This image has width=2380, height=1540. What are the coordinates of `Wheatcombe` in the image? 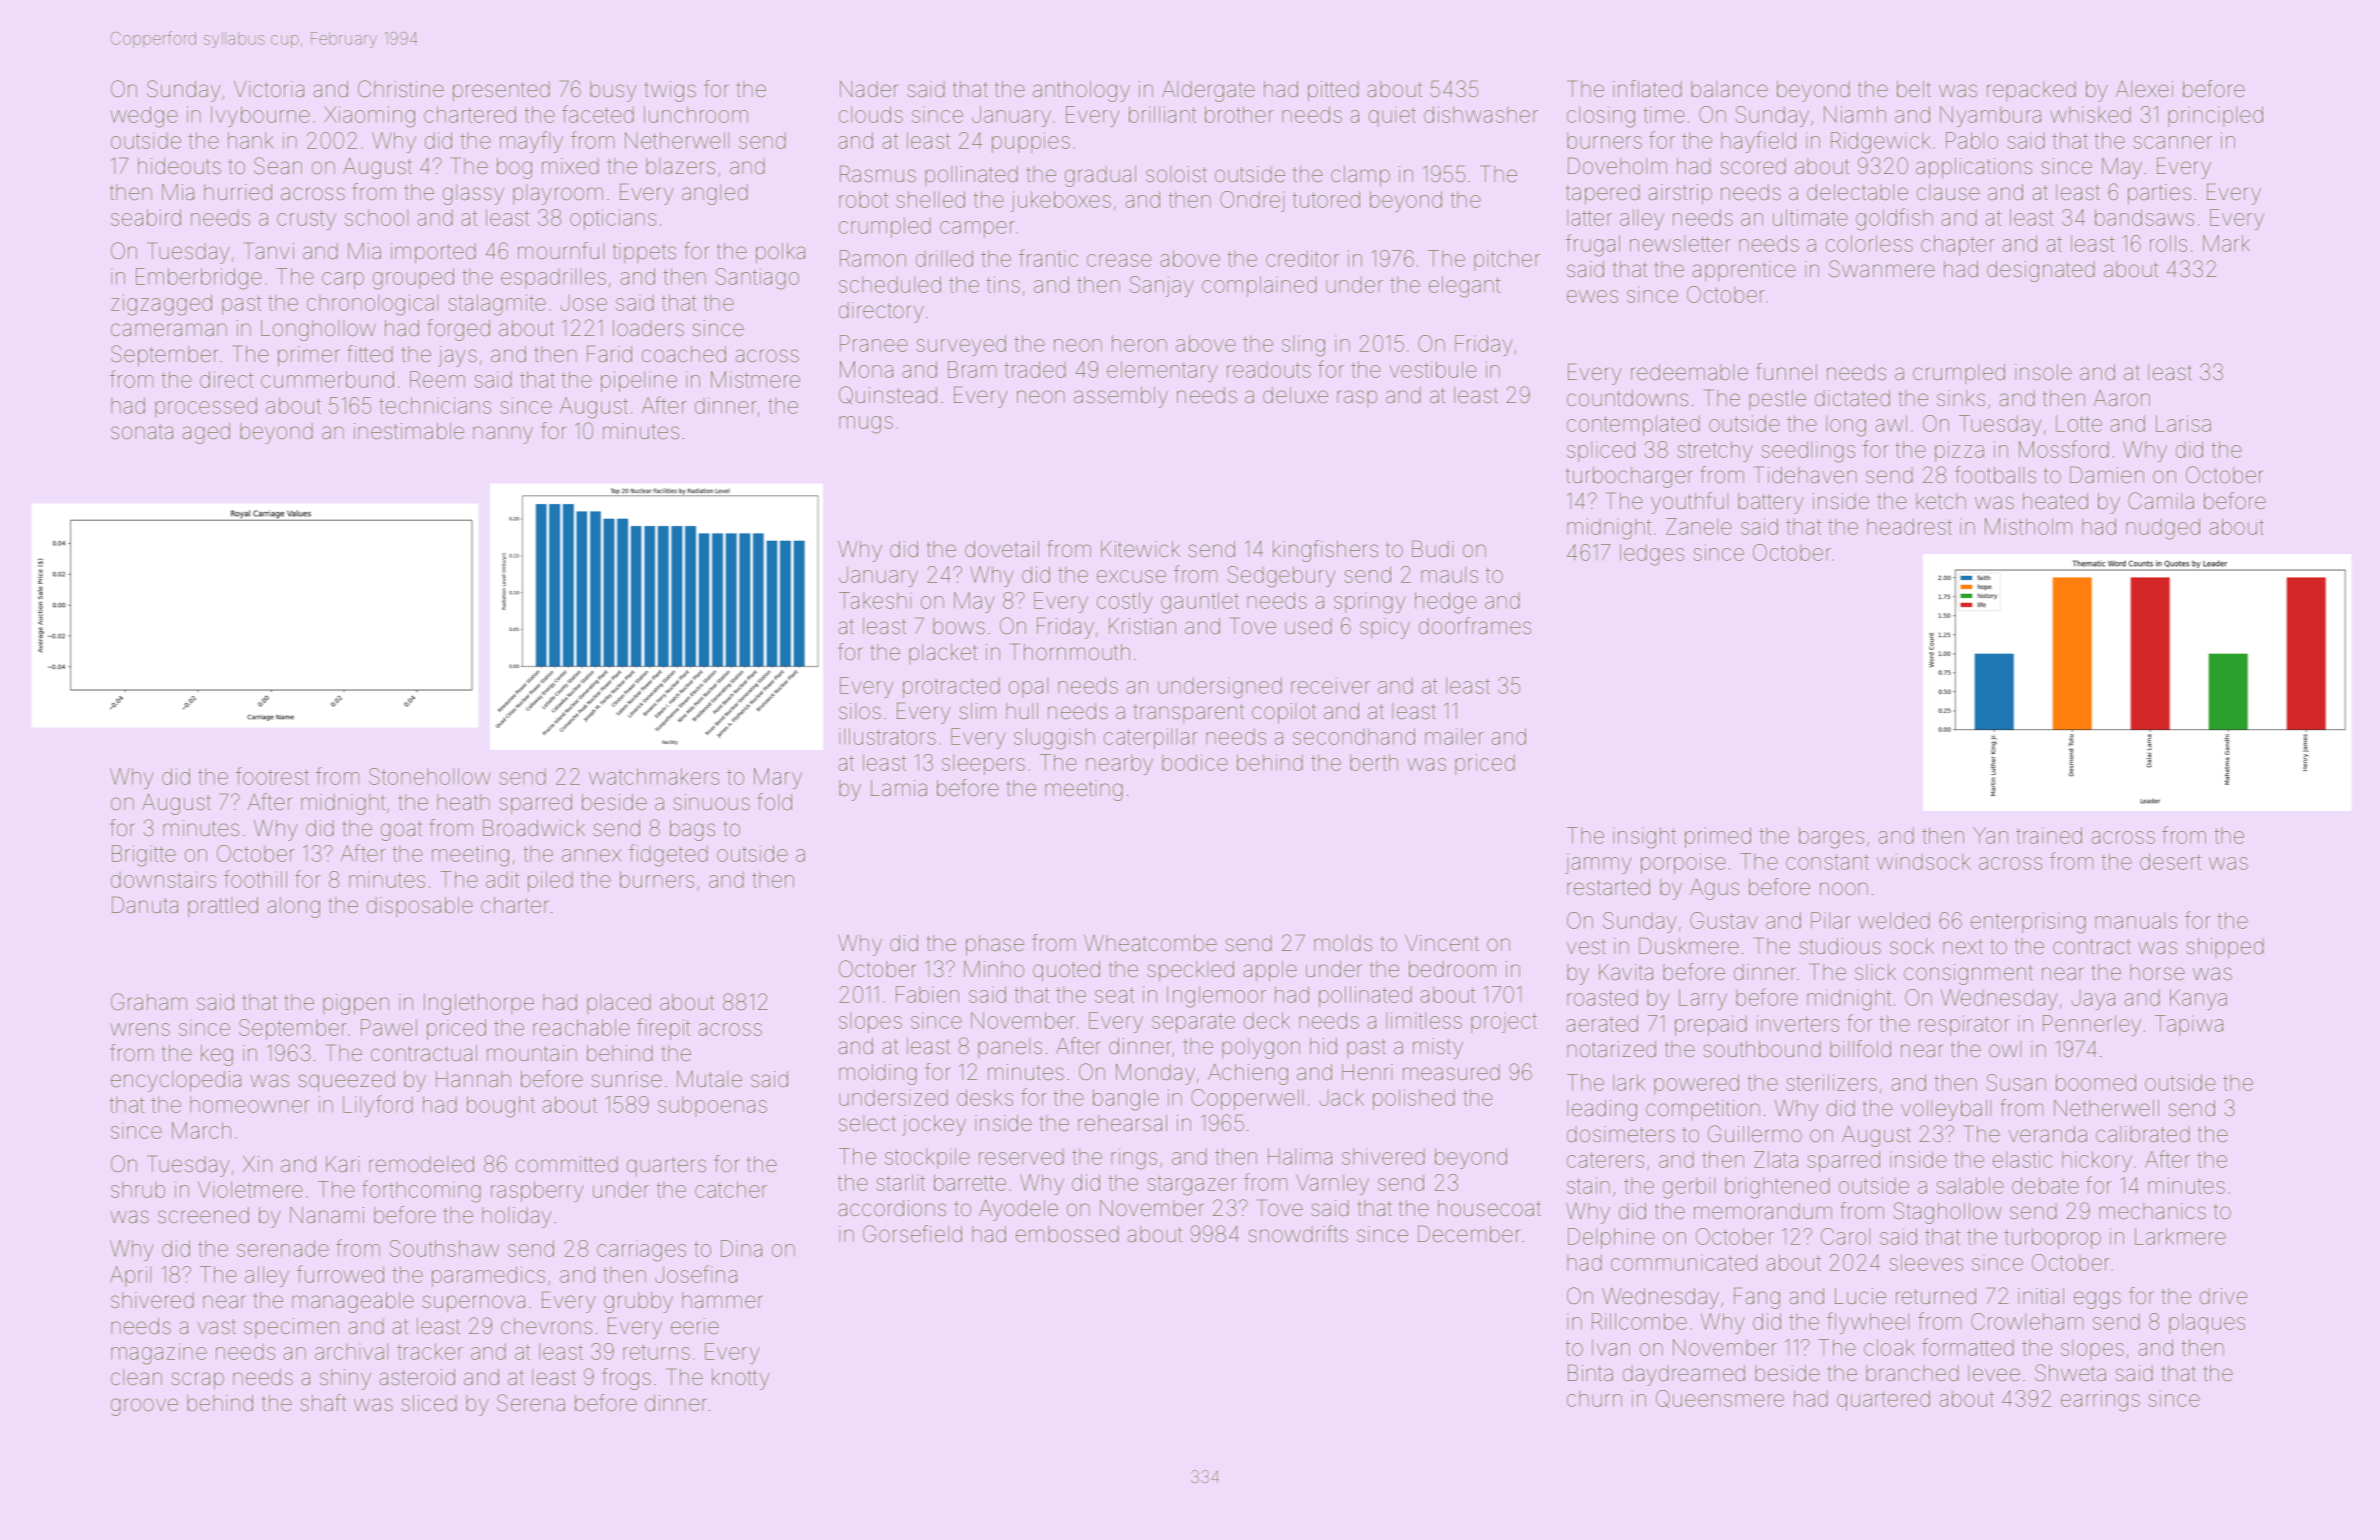 It's located at (1150, 943).
